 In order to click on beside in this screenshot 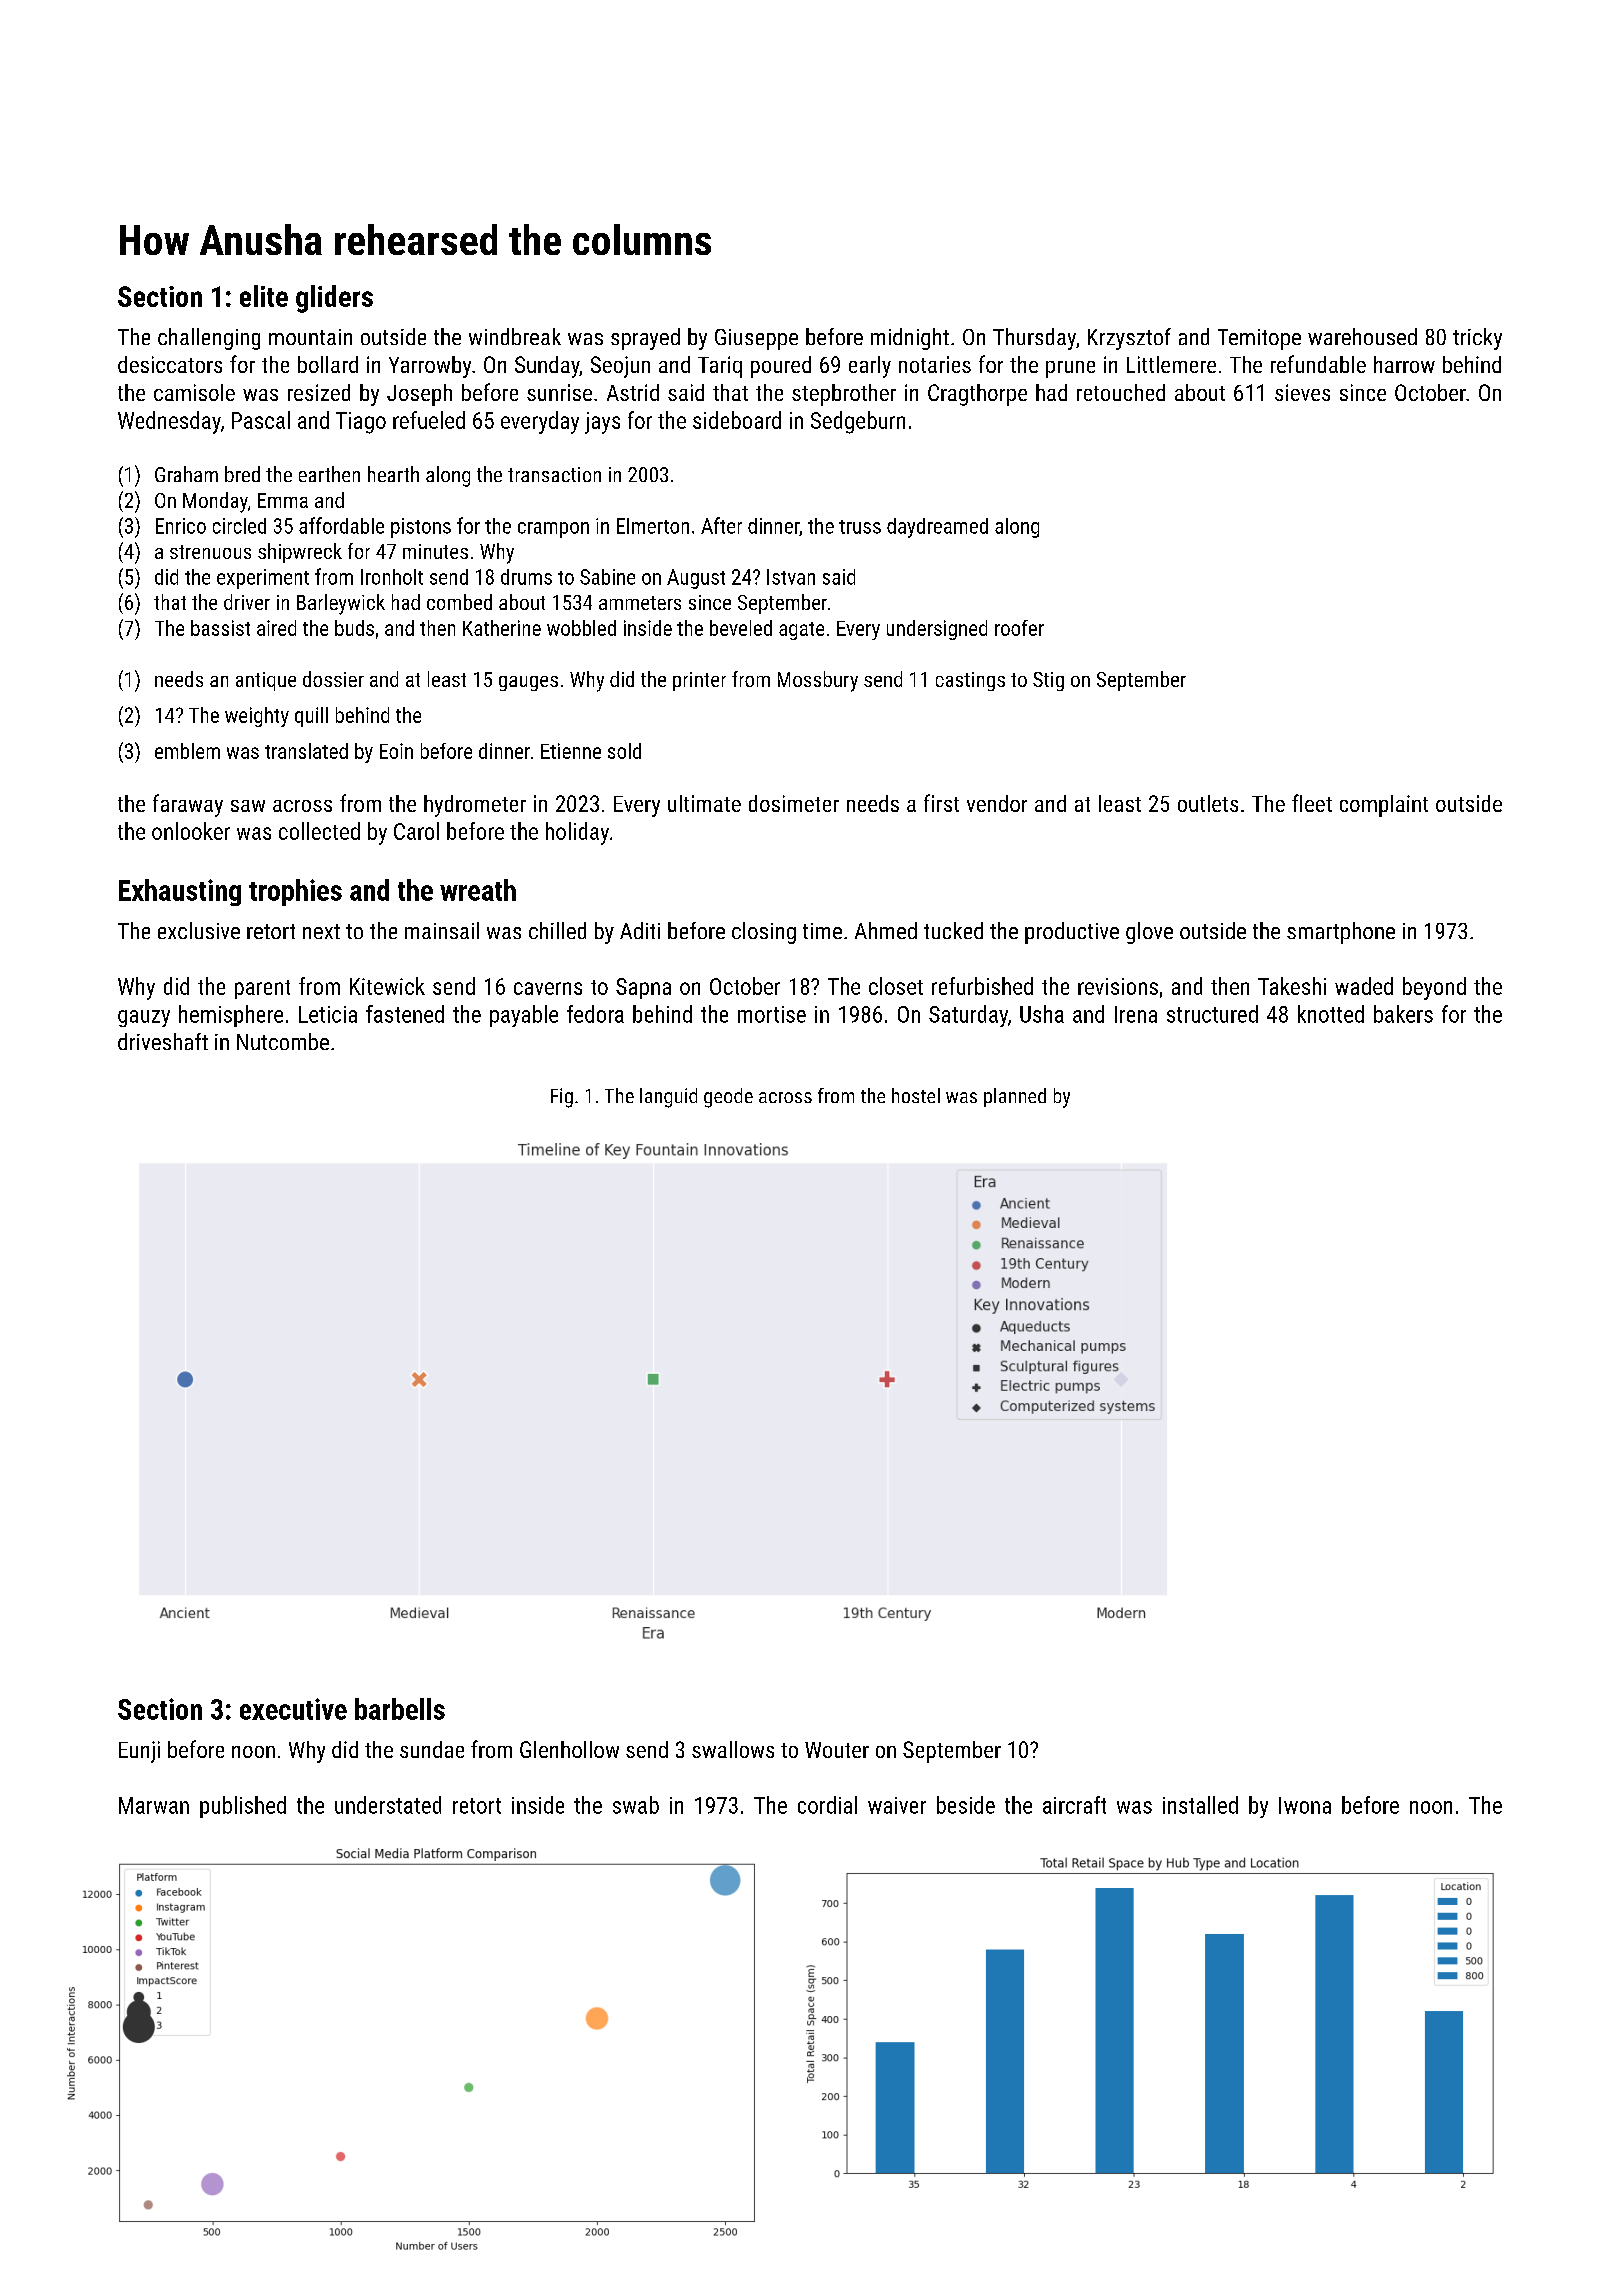, I will do `click(966, 1805)`.
